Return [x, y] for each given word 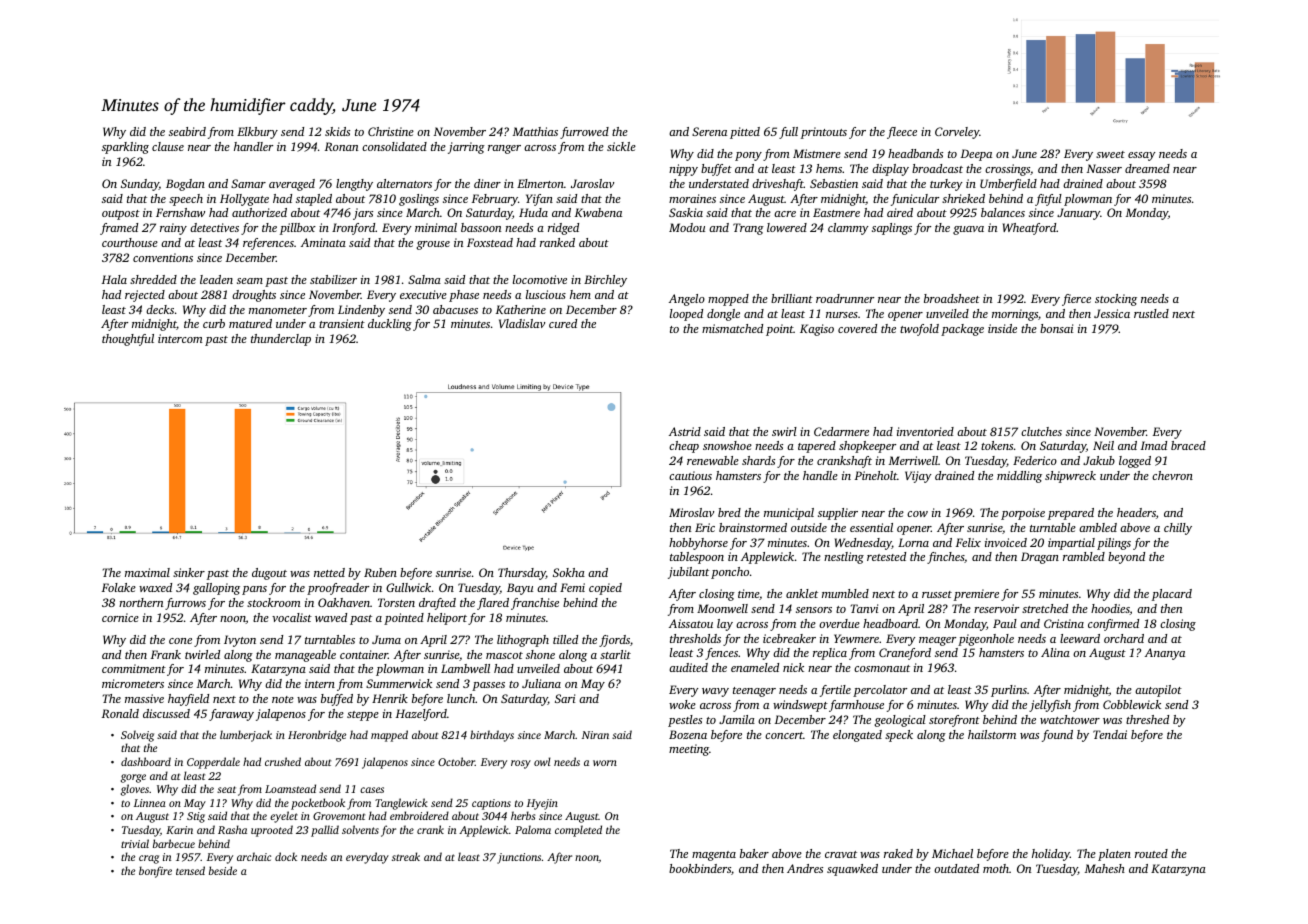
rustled [1151, 313]
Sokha [569, 572]
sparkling [125, 148]
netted [329, 572]
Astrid [685, 431]
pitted [745, 133]
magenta [714, 856]
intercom [180, 338]
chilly [1178, 529]
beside [223, 870]
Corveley [957, 133]
